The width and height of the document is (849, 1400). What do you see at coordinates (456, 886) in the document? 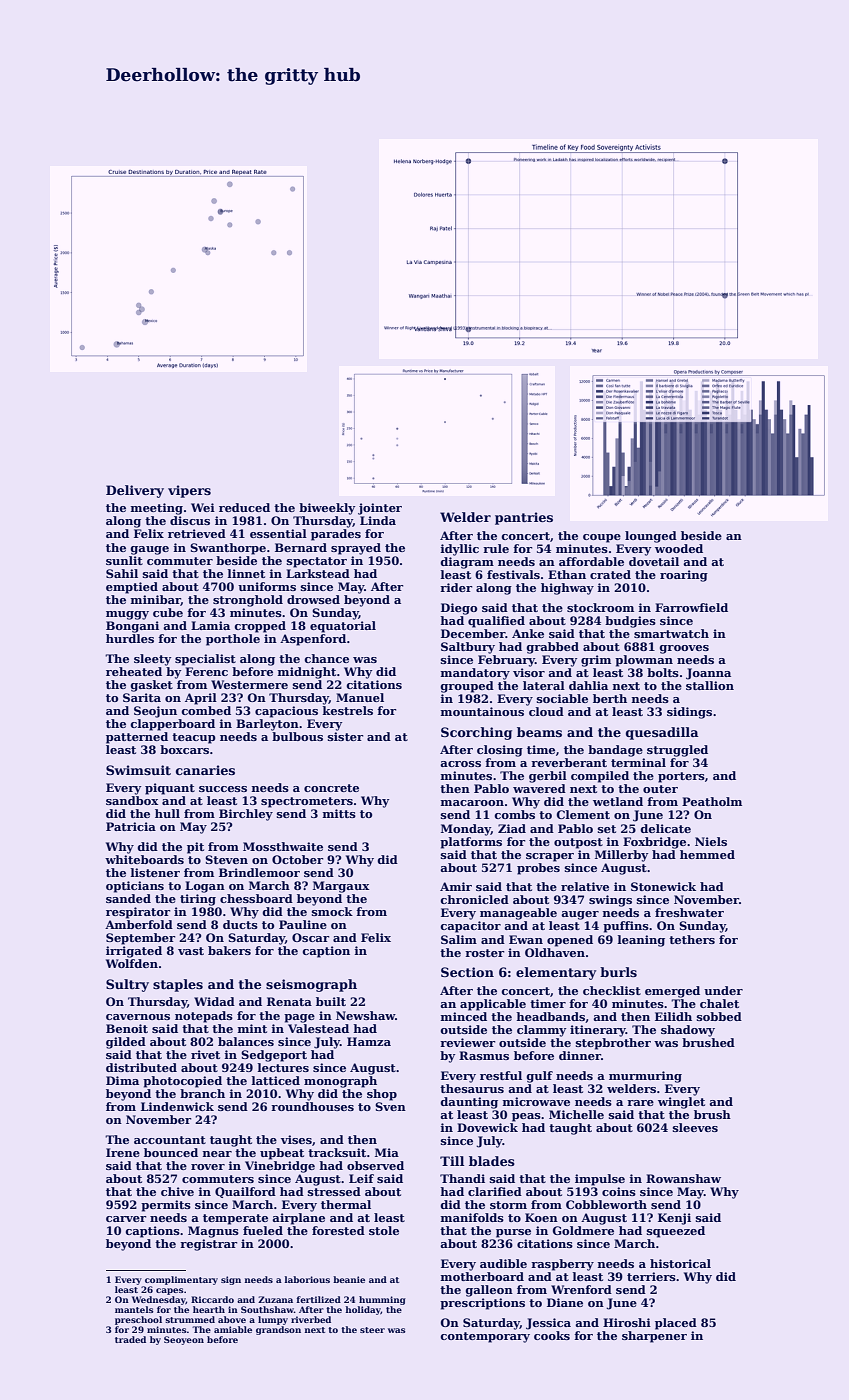
I see `Amir` at bounding box center [456, 886].
